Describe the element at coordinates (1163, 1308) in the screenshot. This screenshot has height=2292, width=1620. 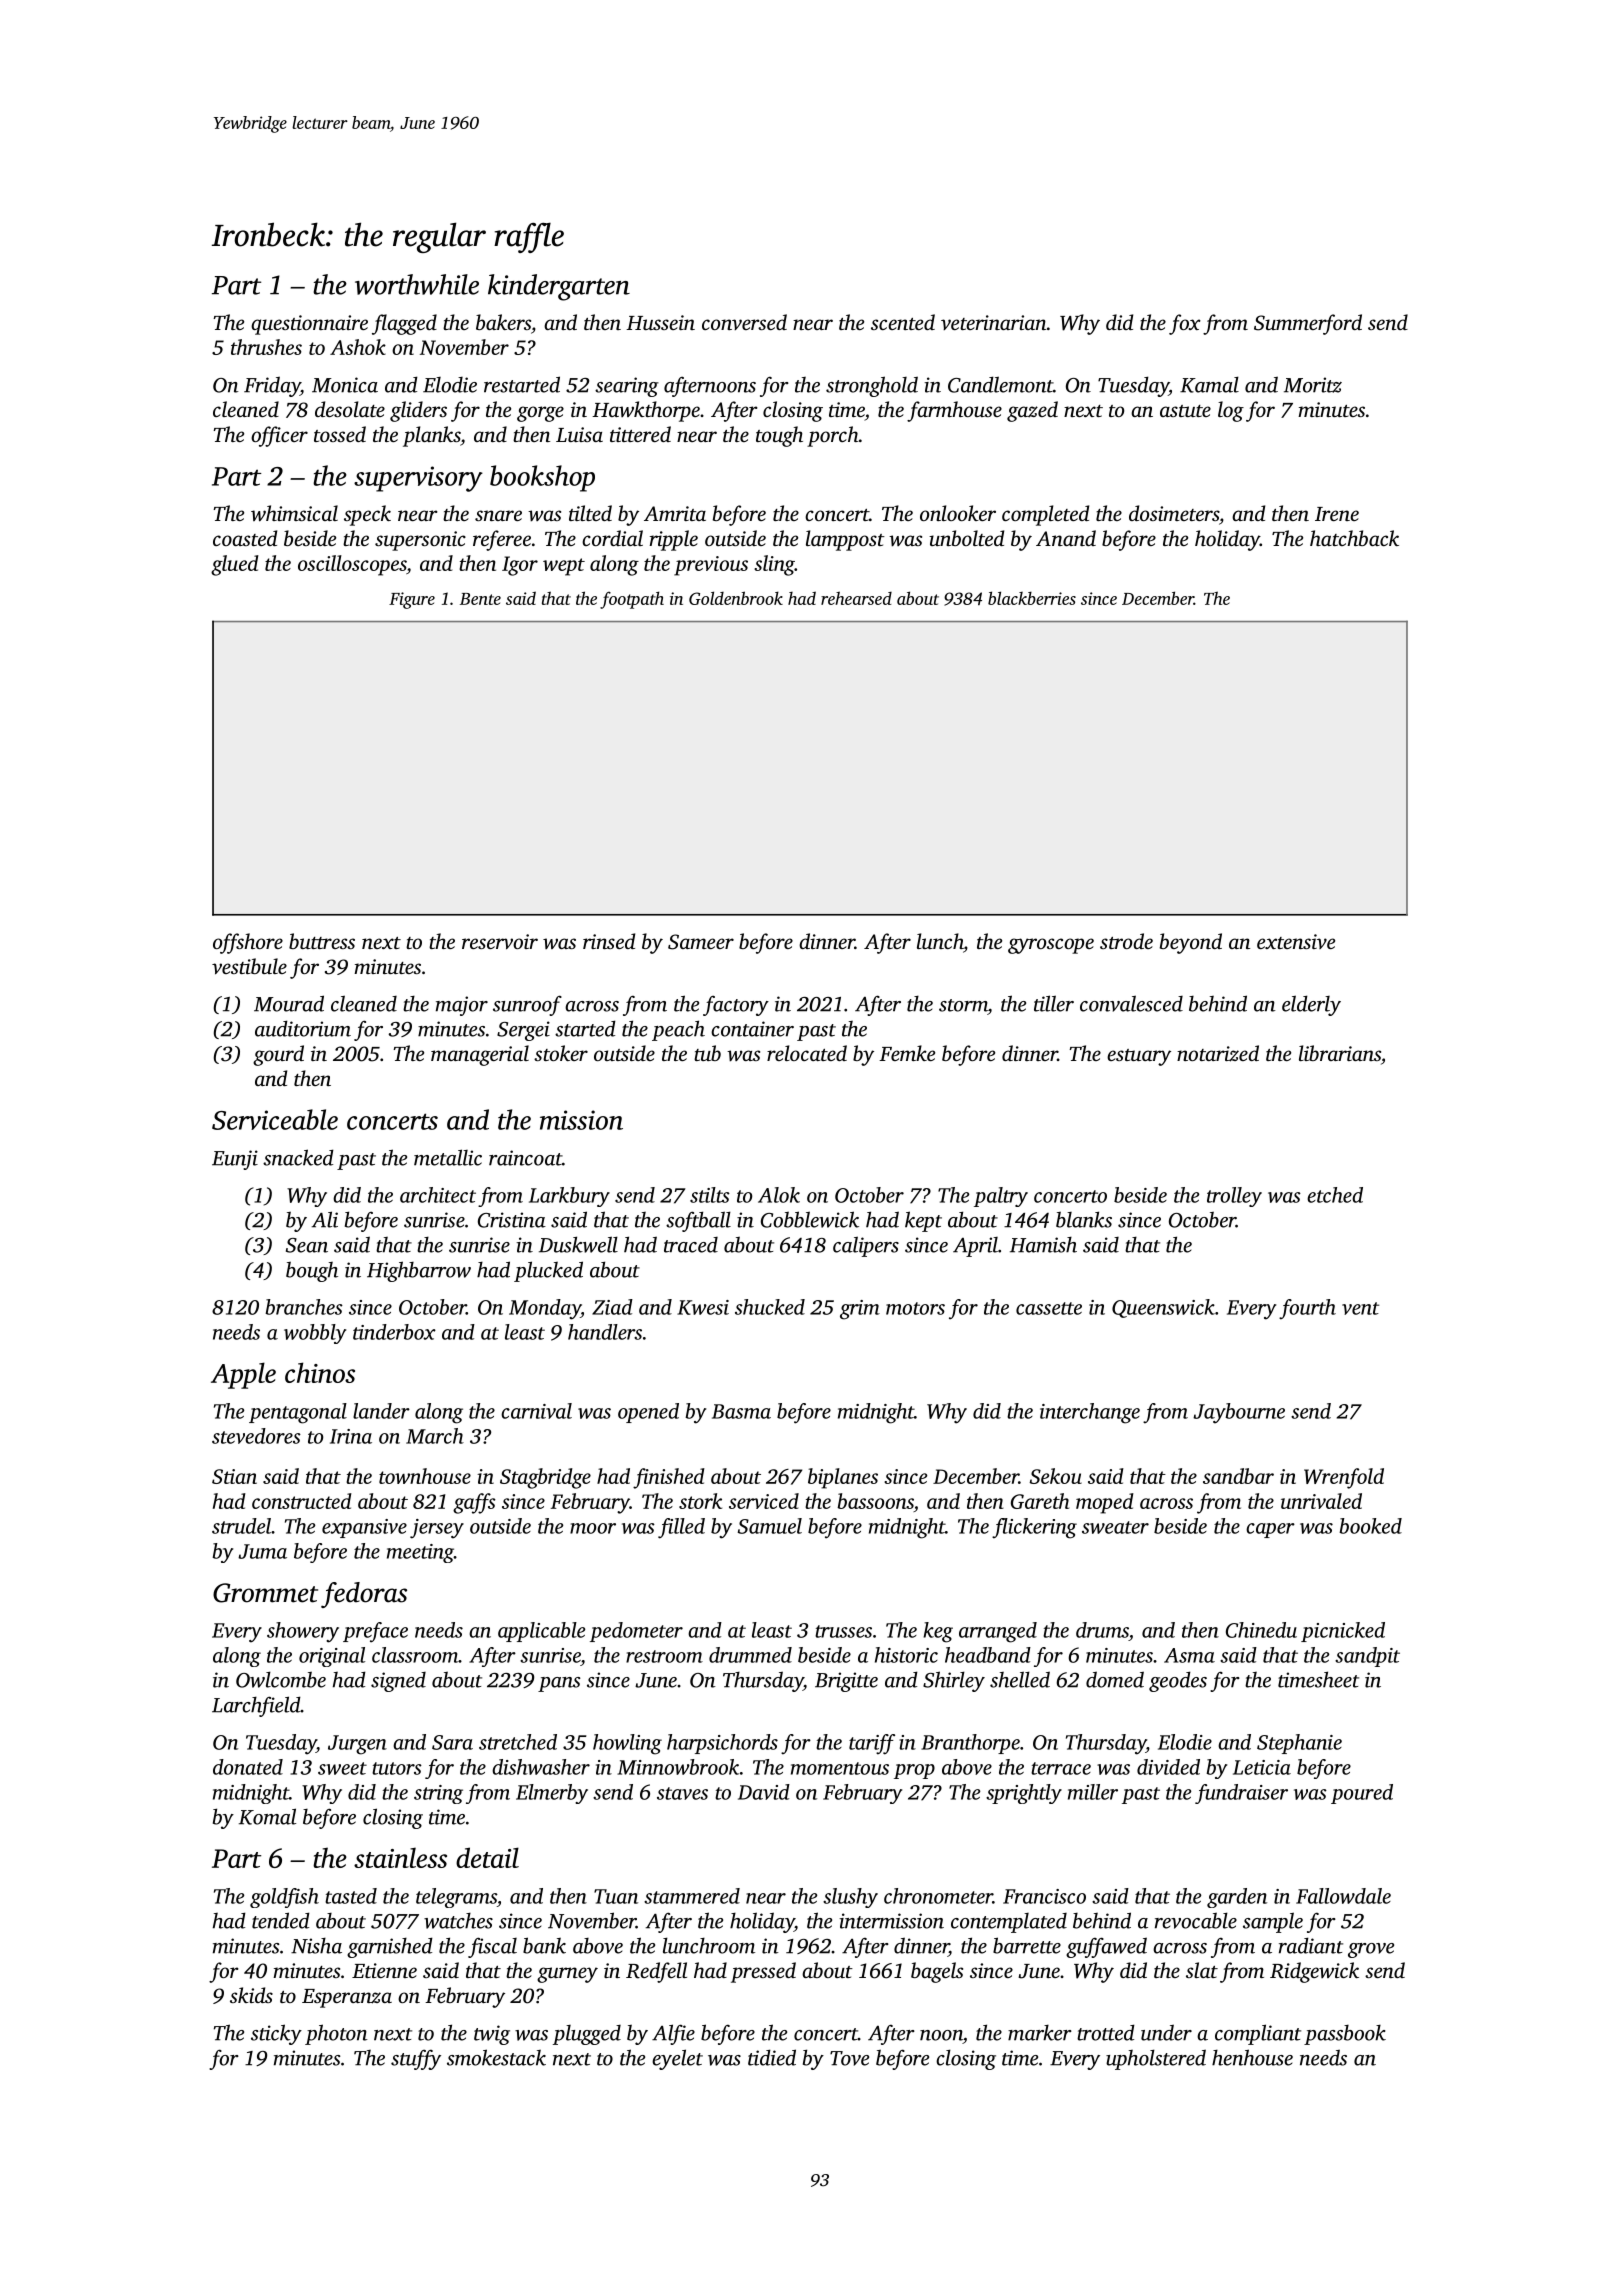
I see `Queenswick` at that location.
